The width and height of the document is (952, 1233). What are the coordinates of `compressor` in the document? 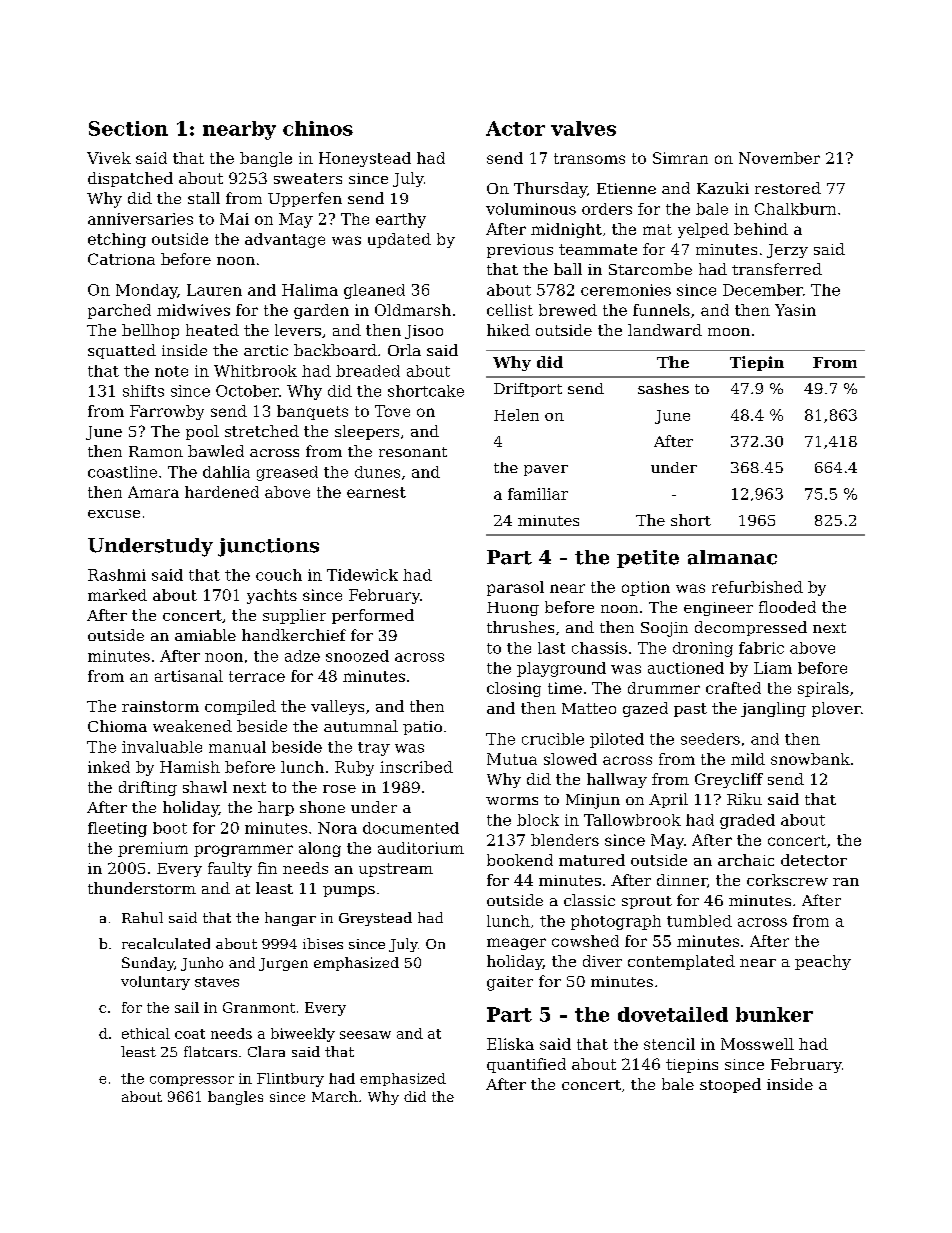 It's located at (192, 1081).
